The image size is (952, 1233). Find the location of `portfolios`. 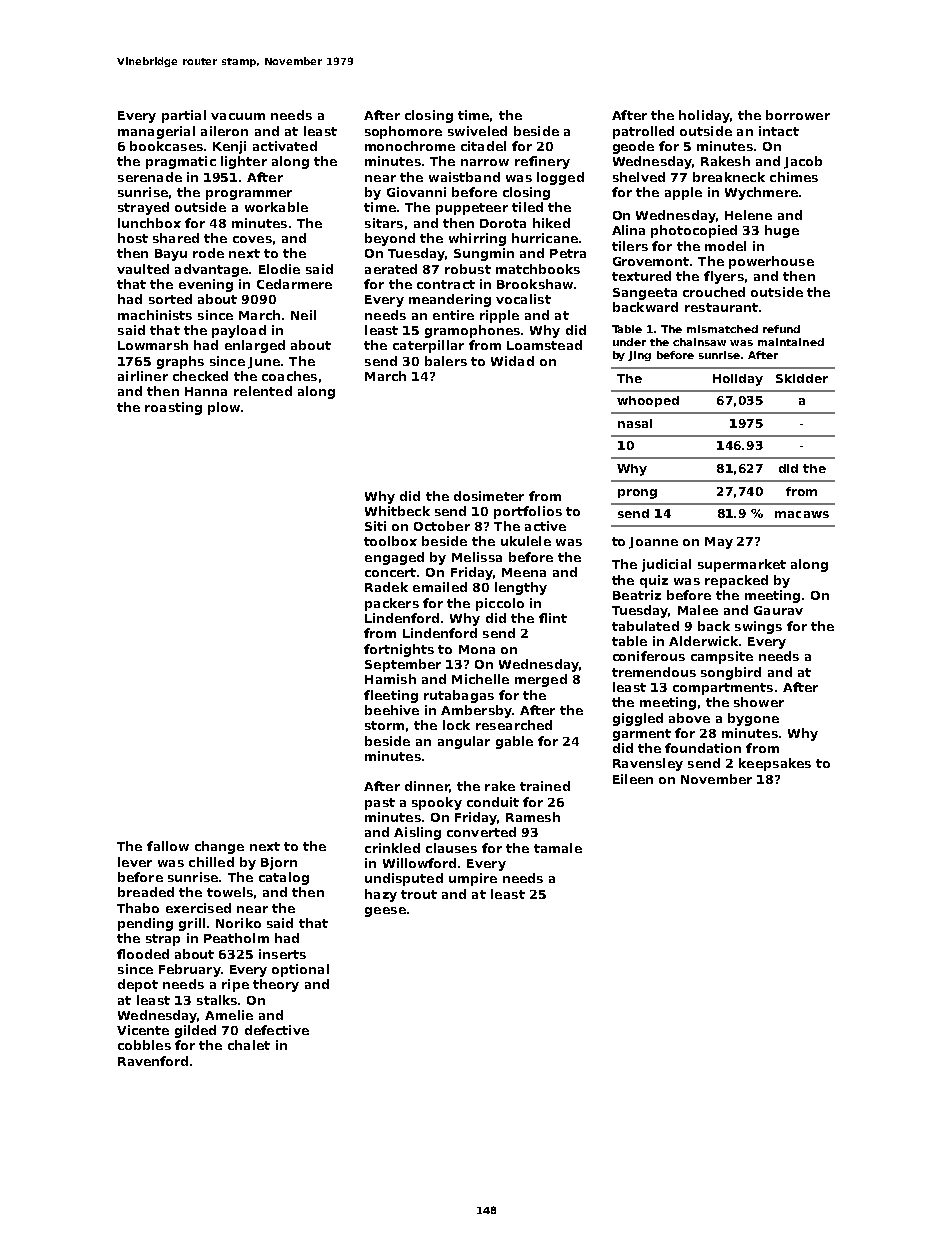

portfolios is located at coordinates (528, 512).
